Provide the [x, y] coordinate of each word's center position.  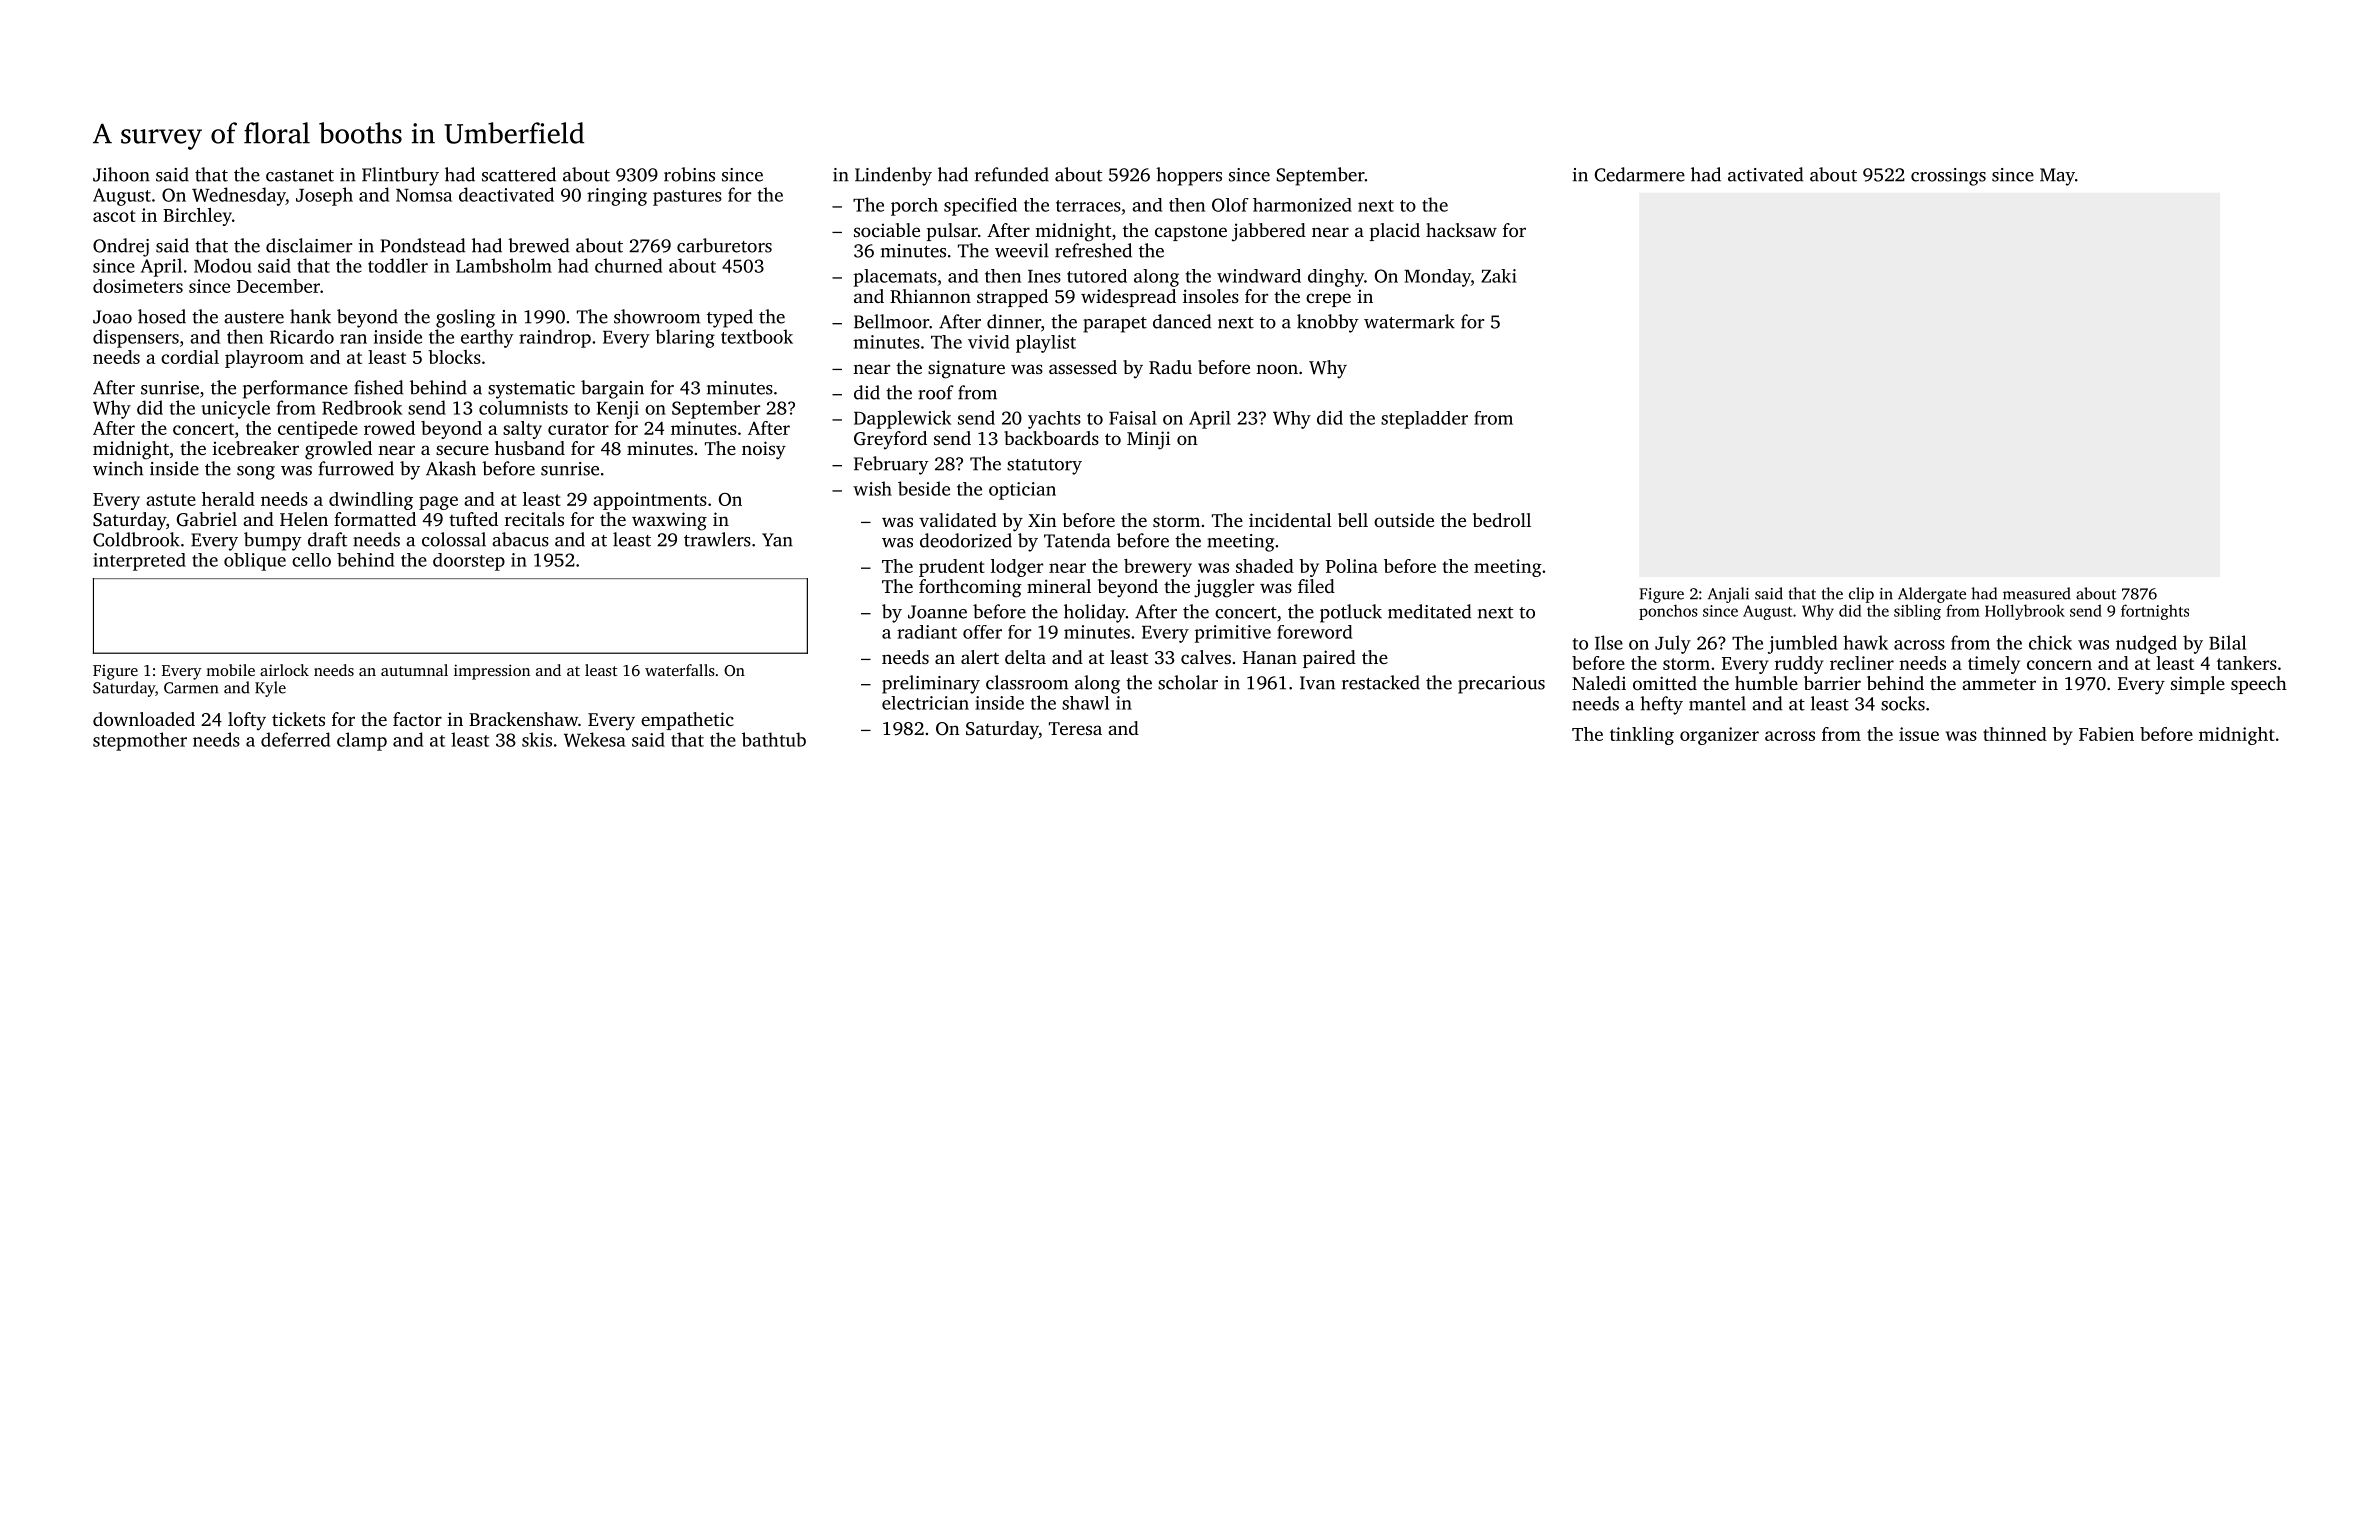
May [2057, 177]
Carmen [191, 688]
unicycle [235, 409]
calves [1206, 657]
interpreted [139, 562]
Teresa [1075, 728]
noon [1277, 369]
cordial [190, 357]
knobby [1328, 323]
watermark [1409, 321]
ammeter [1999, 684]
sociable [887, 230]
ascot [114, 216]
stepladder [1424, 420]
